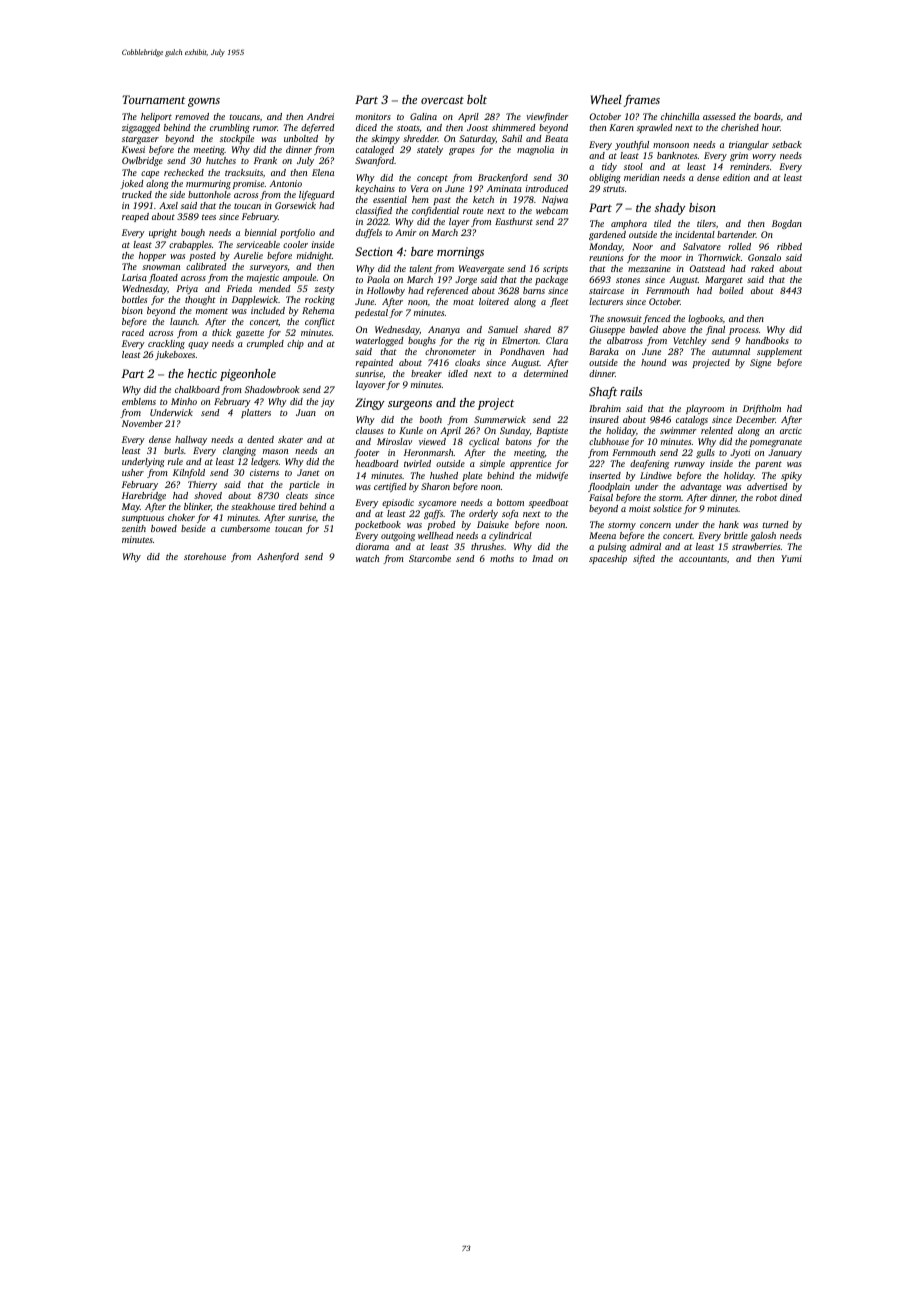 The height and width of the document is (1308, 924). What do you see at coordinates (205, 556) in the document?
I see `storehouse` at bounding box center [205, 556].
